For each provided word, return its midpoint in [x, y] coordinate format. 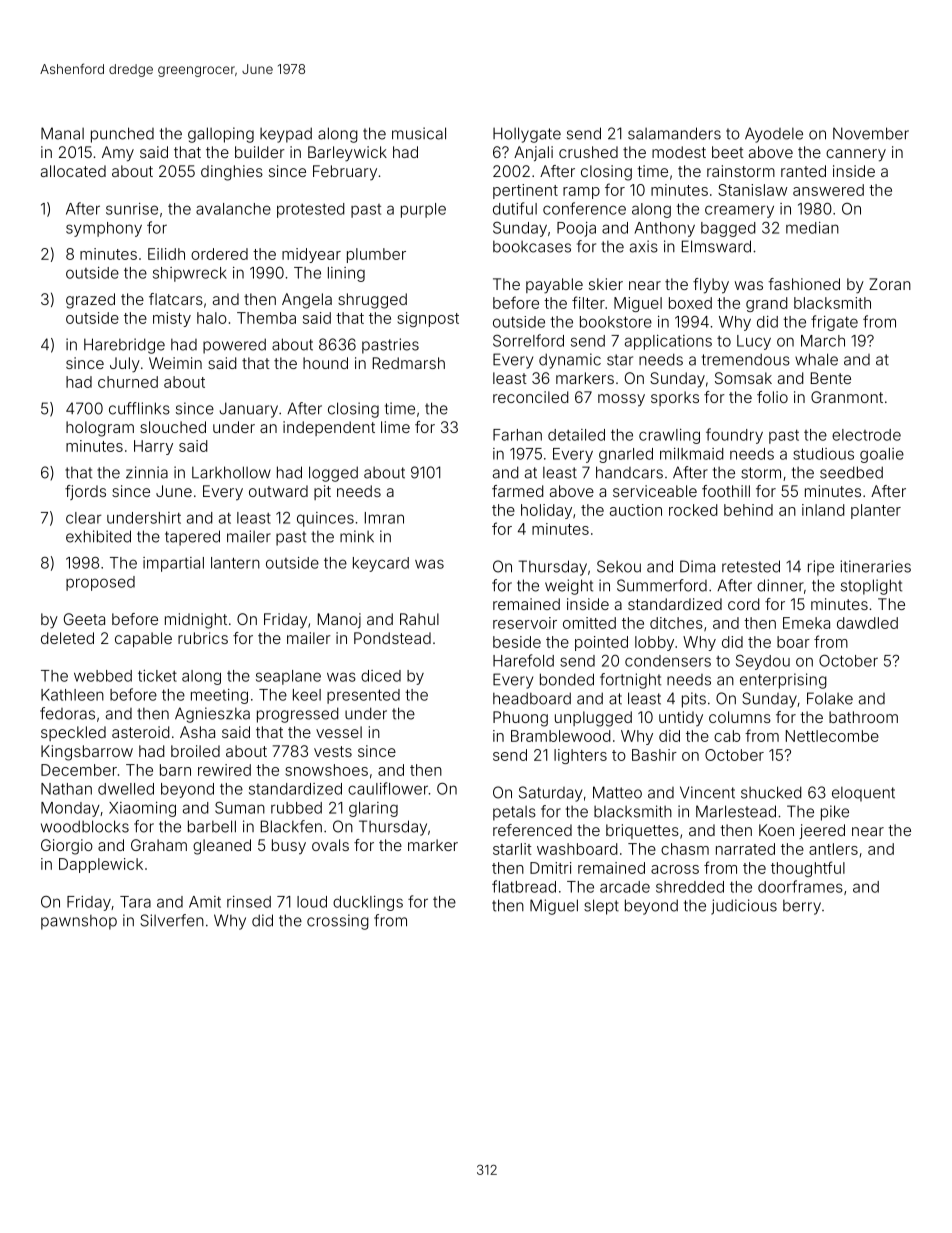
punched [122, 135]
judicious [744, 907]
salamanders [674, 133]
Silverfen [172, 920]
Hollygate [527, 135]
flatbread [524, 886]
